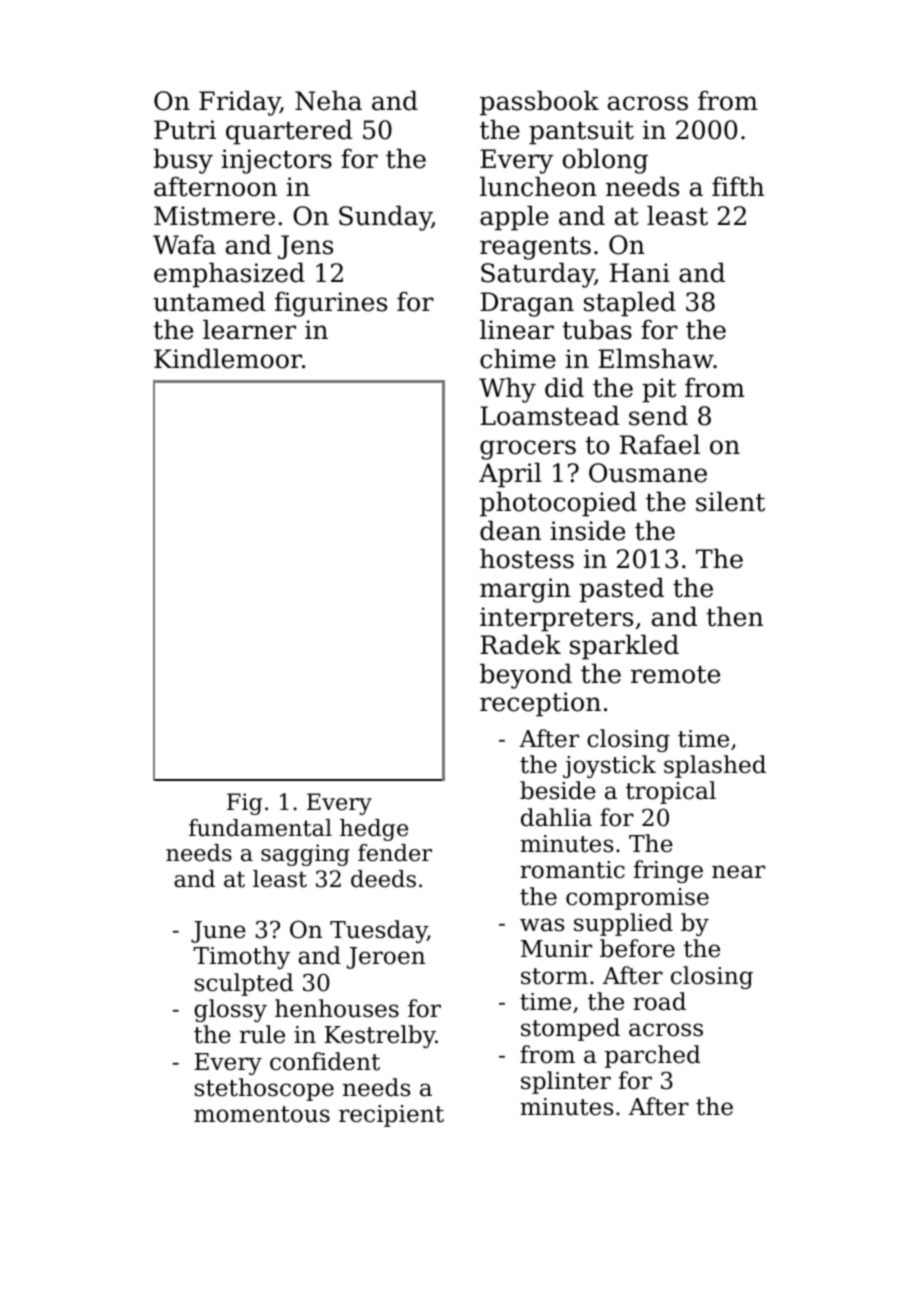 The height and width of the page is (1311, 924). Describe the element at coordinates (228, 358) in the page. I see `Kindlemoor` at that location.
